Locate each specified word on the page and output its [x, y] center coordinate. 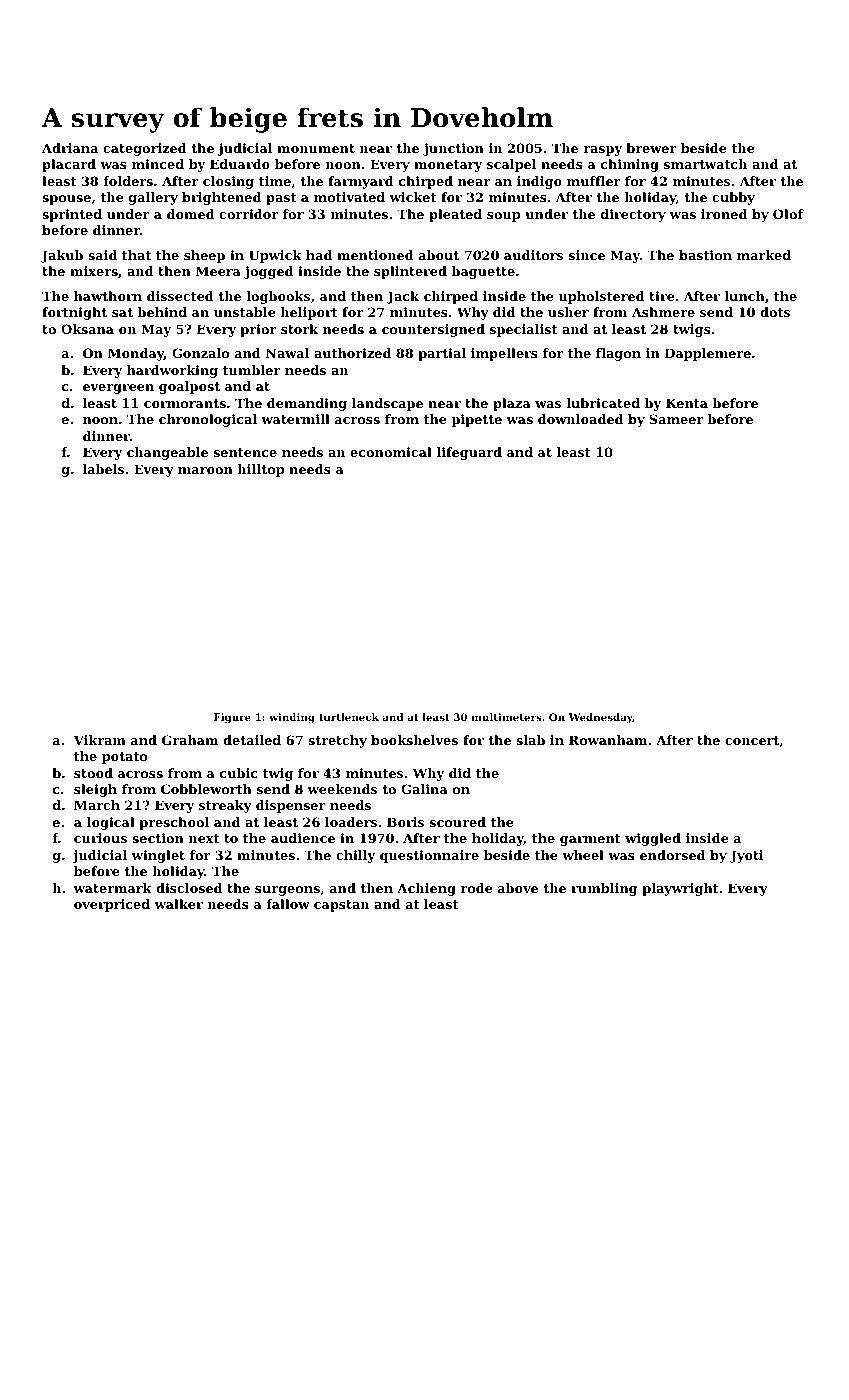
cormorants [185, 403]
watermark [113, 888]
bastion [705, 255]
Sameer [676, 419]
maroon [205, 470]
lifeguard [469, 453]
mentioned [375, 255]
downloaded [580, 419]
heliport [309, 313]
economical [391, 452]
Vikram [100, 740]
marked [764, 255]
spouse [66, 200]
